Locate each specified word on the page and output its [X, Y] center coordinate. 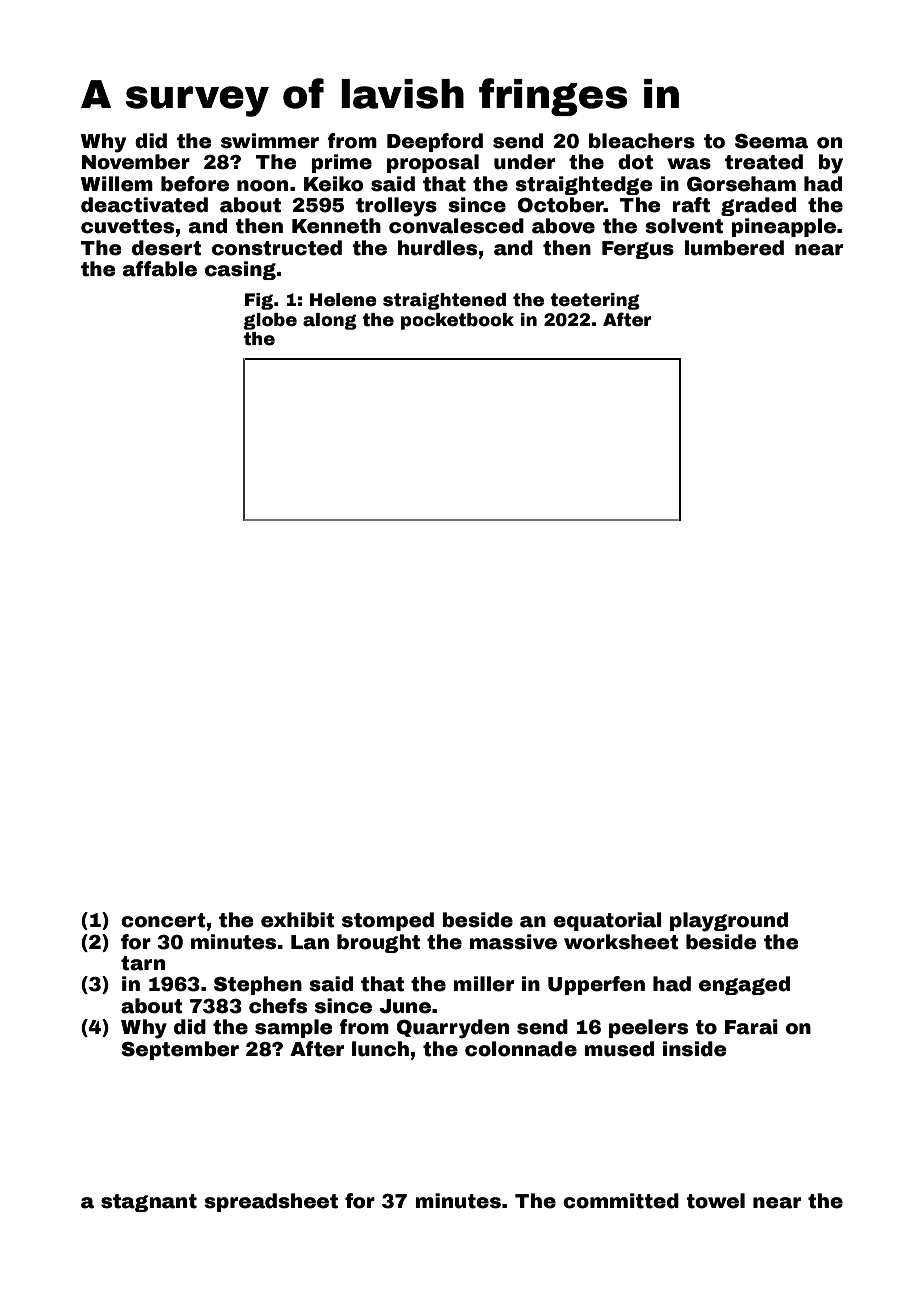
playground [729, 922]
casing [240, 270]
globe [270, 321]
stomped [388, 921]
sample [293, 1028]
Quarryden [453, 1029]
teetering [595, 301]
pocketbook [457, 321]
